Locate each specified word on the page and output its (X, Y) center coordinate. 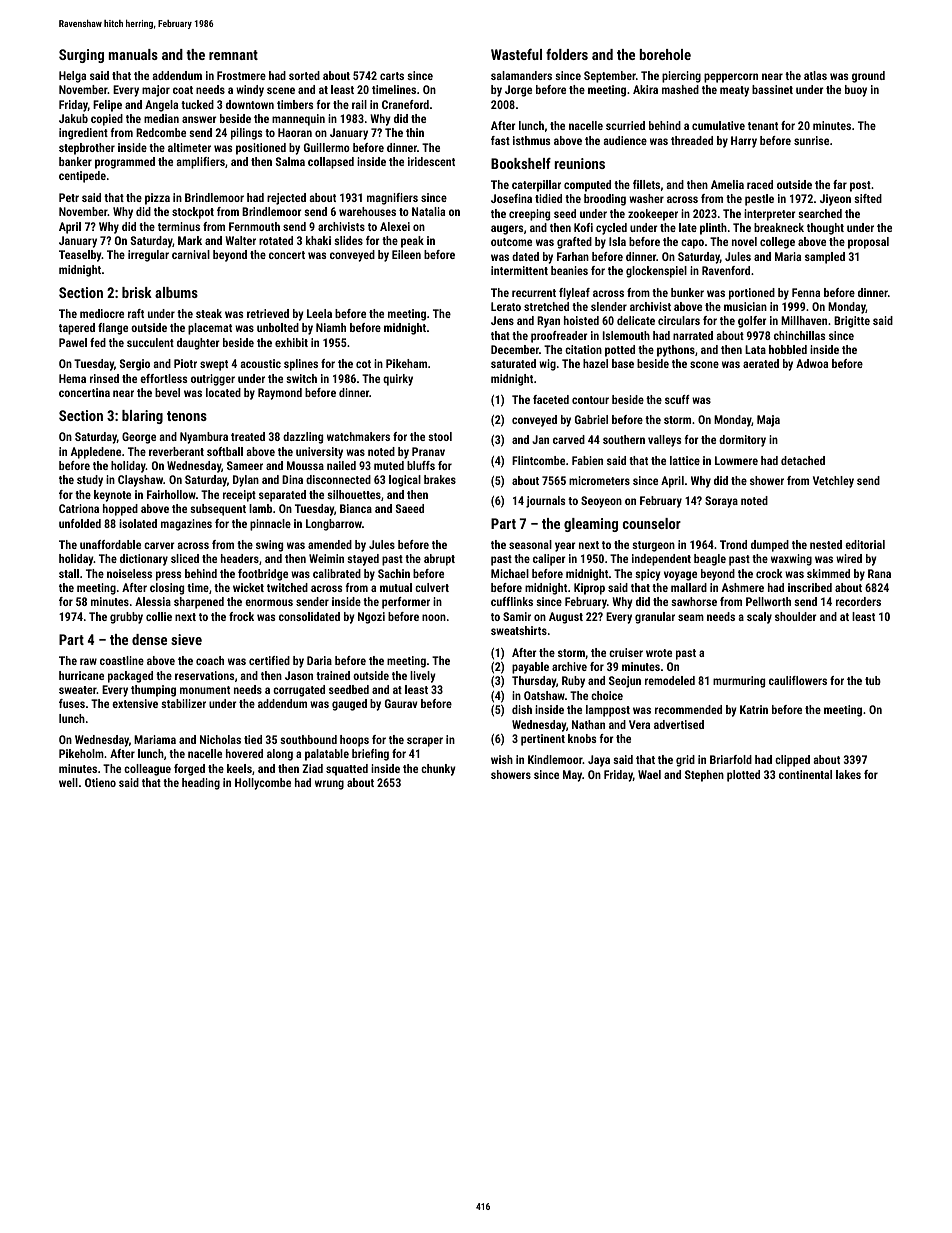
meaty (734, 91)
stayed (363, 560)
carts (392, 76)
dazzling (303, 438)
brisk (137, 292)
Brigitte (852, 322)
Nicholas (220, 739)
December (515, 349)
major (156, 91)
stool (440, 436)
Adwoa (812, 363)
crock (769, 573)
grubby (126, 618)
